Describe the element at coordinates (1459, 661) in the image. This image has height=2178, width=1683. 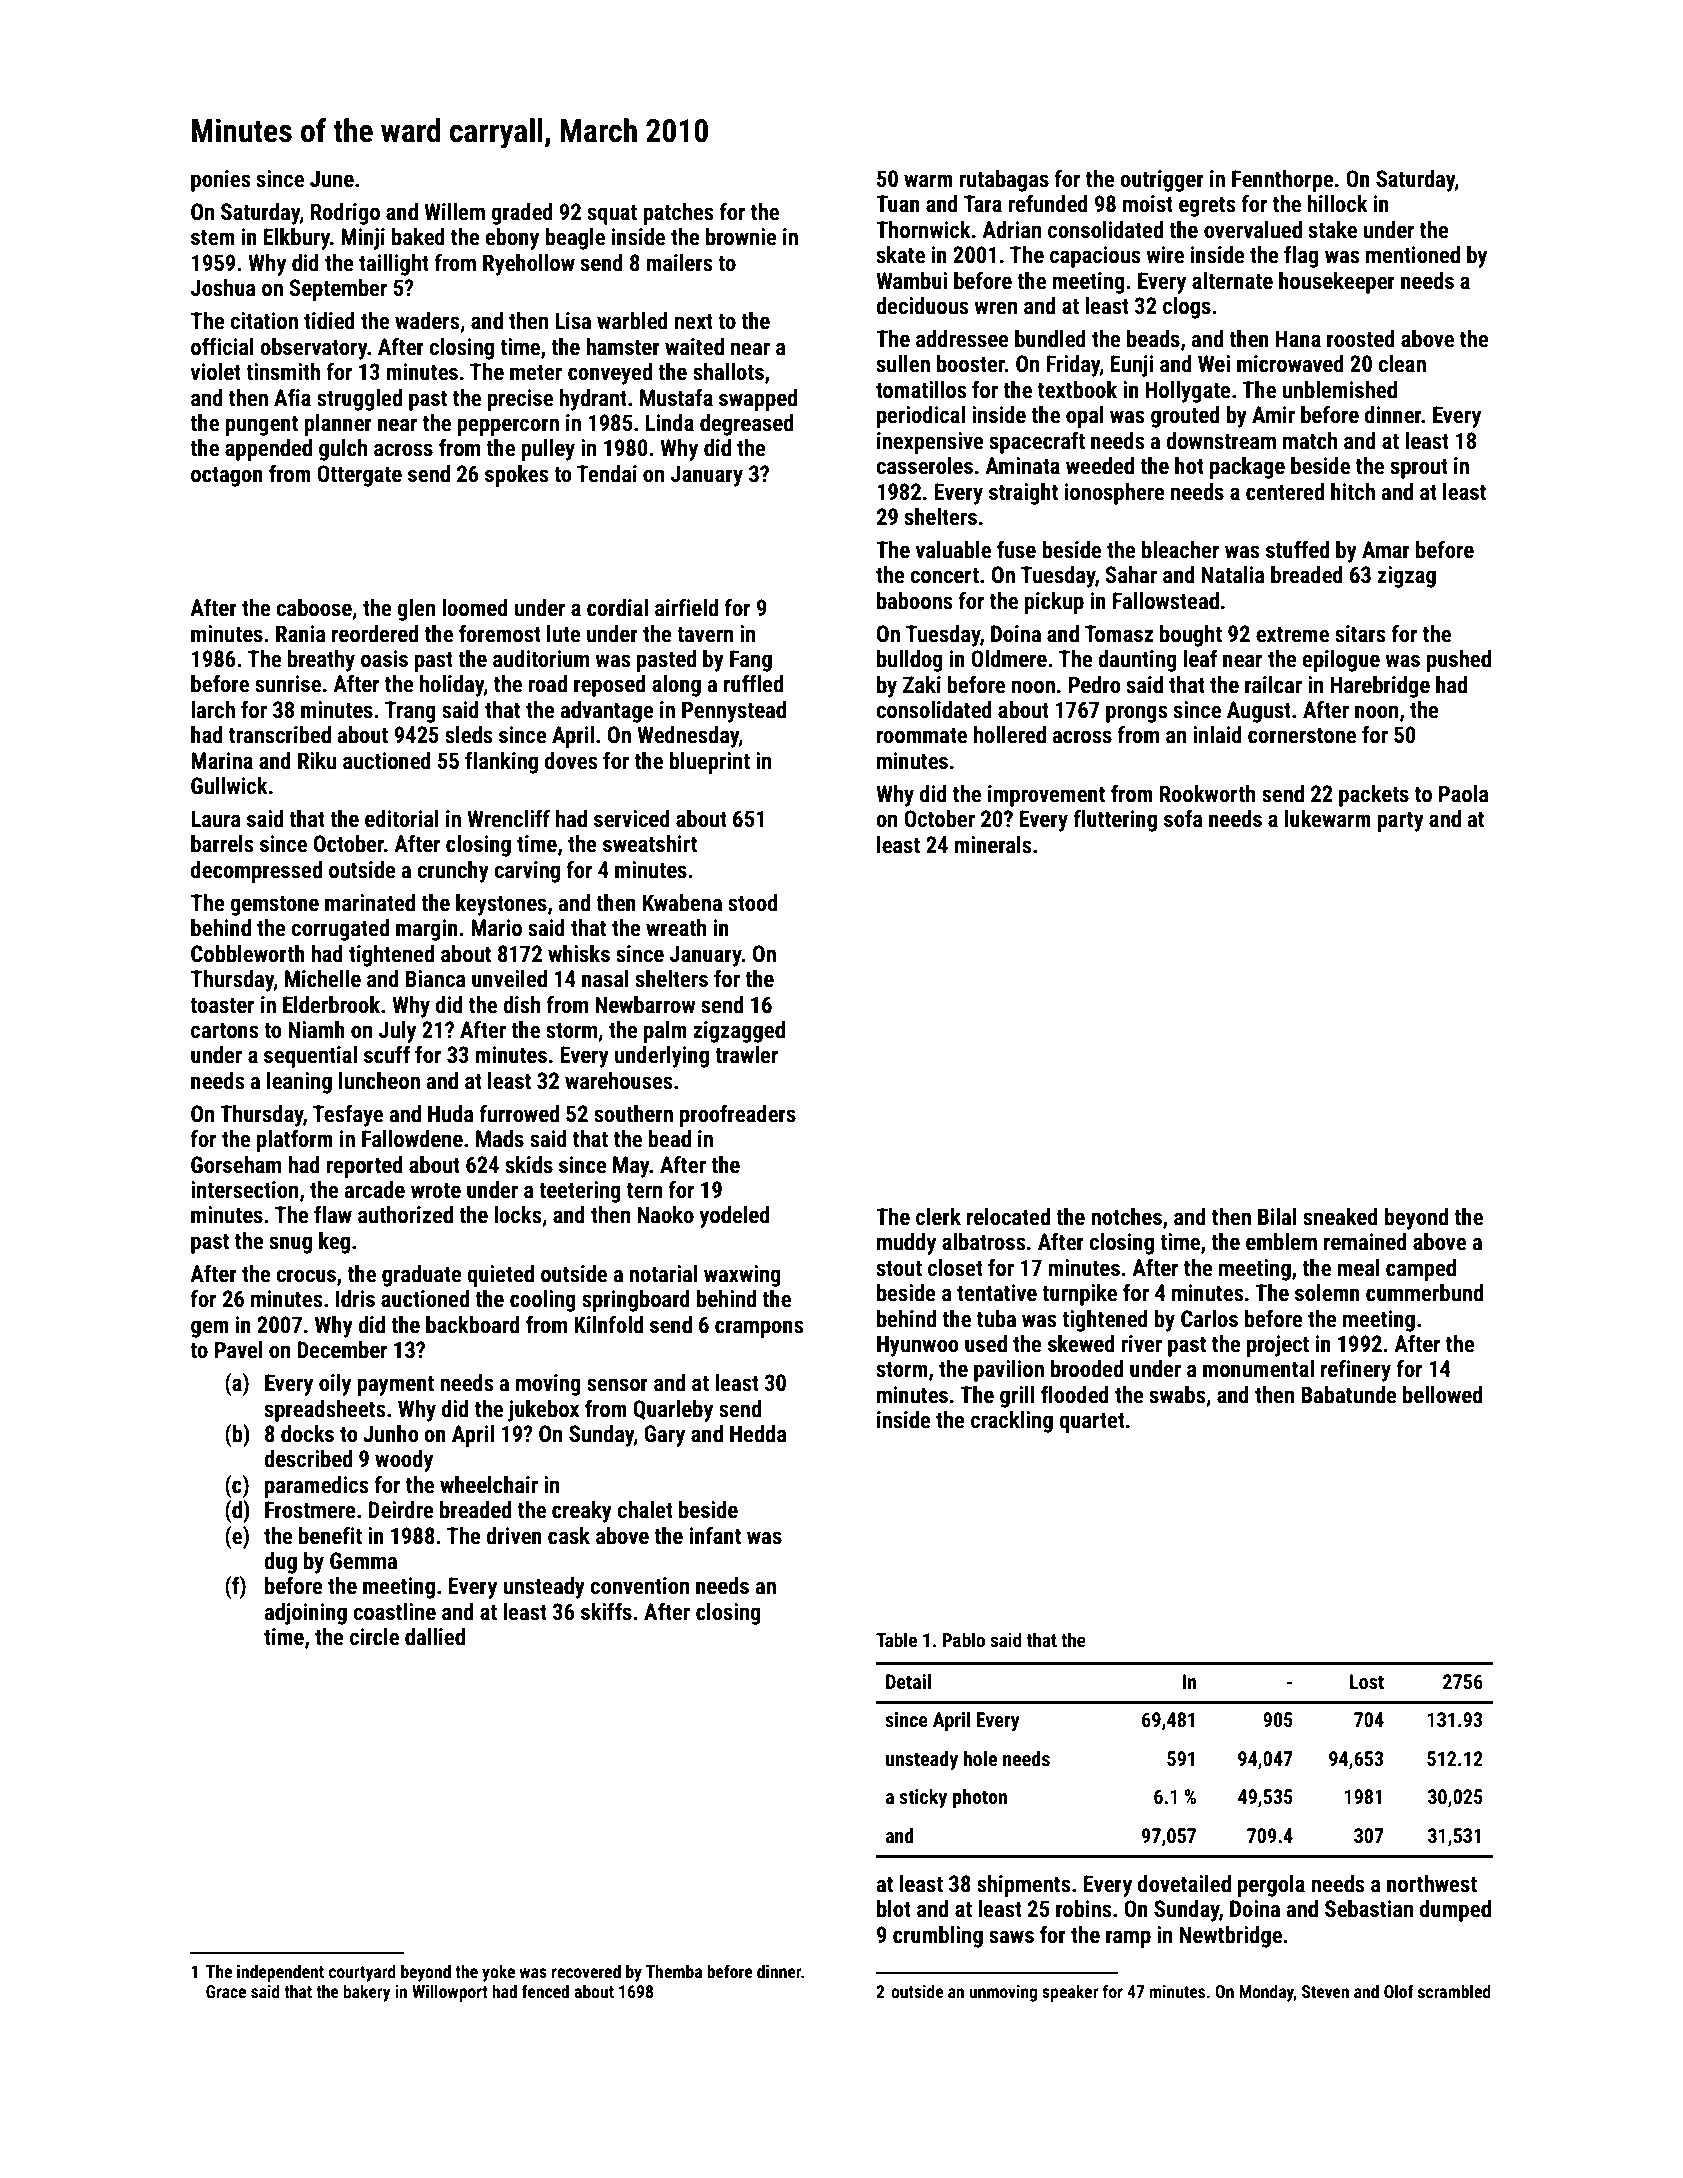
I see `pushed` at that location.
